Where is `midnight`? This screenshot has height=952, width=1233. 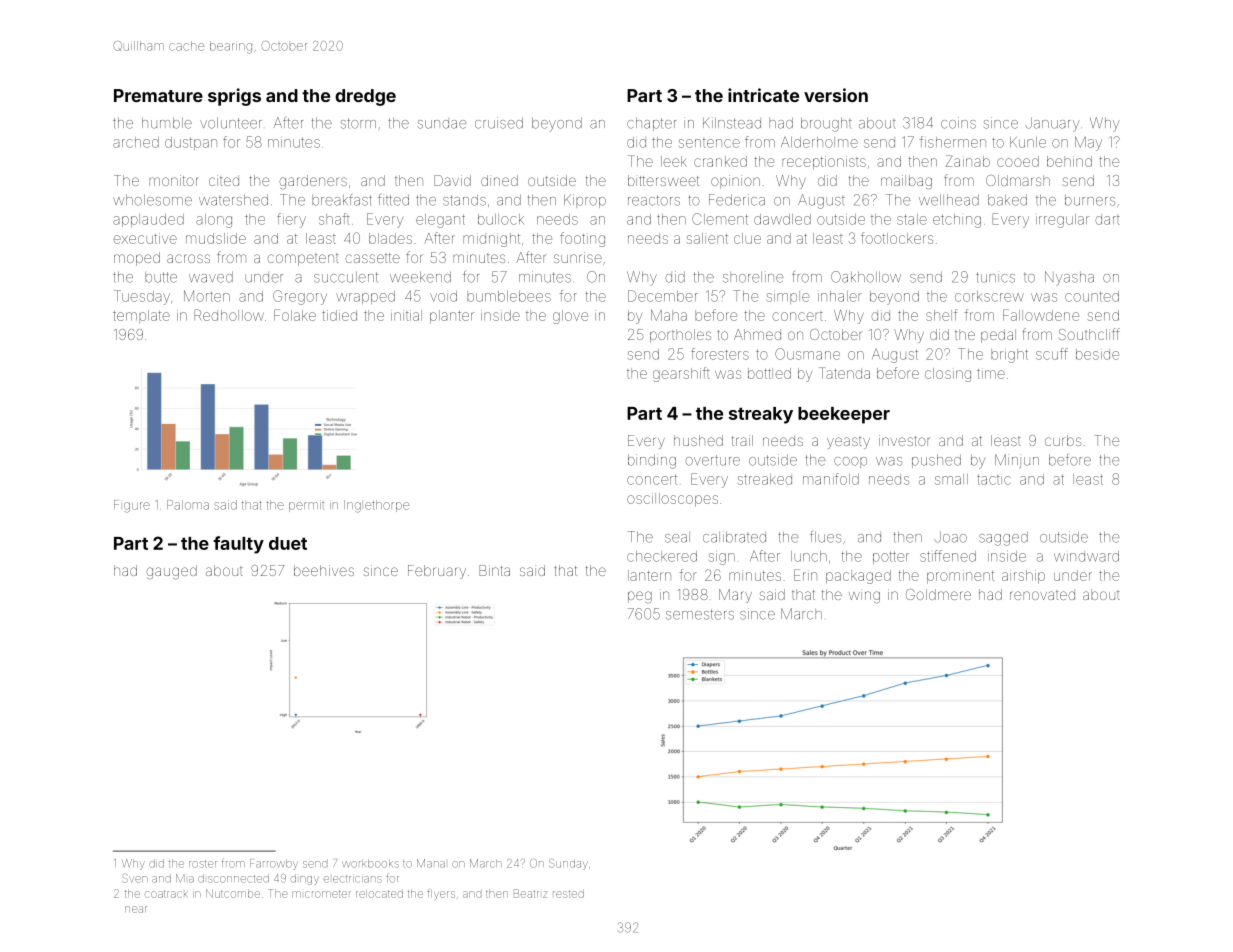
midnight is located at coordinates (491, 240).
